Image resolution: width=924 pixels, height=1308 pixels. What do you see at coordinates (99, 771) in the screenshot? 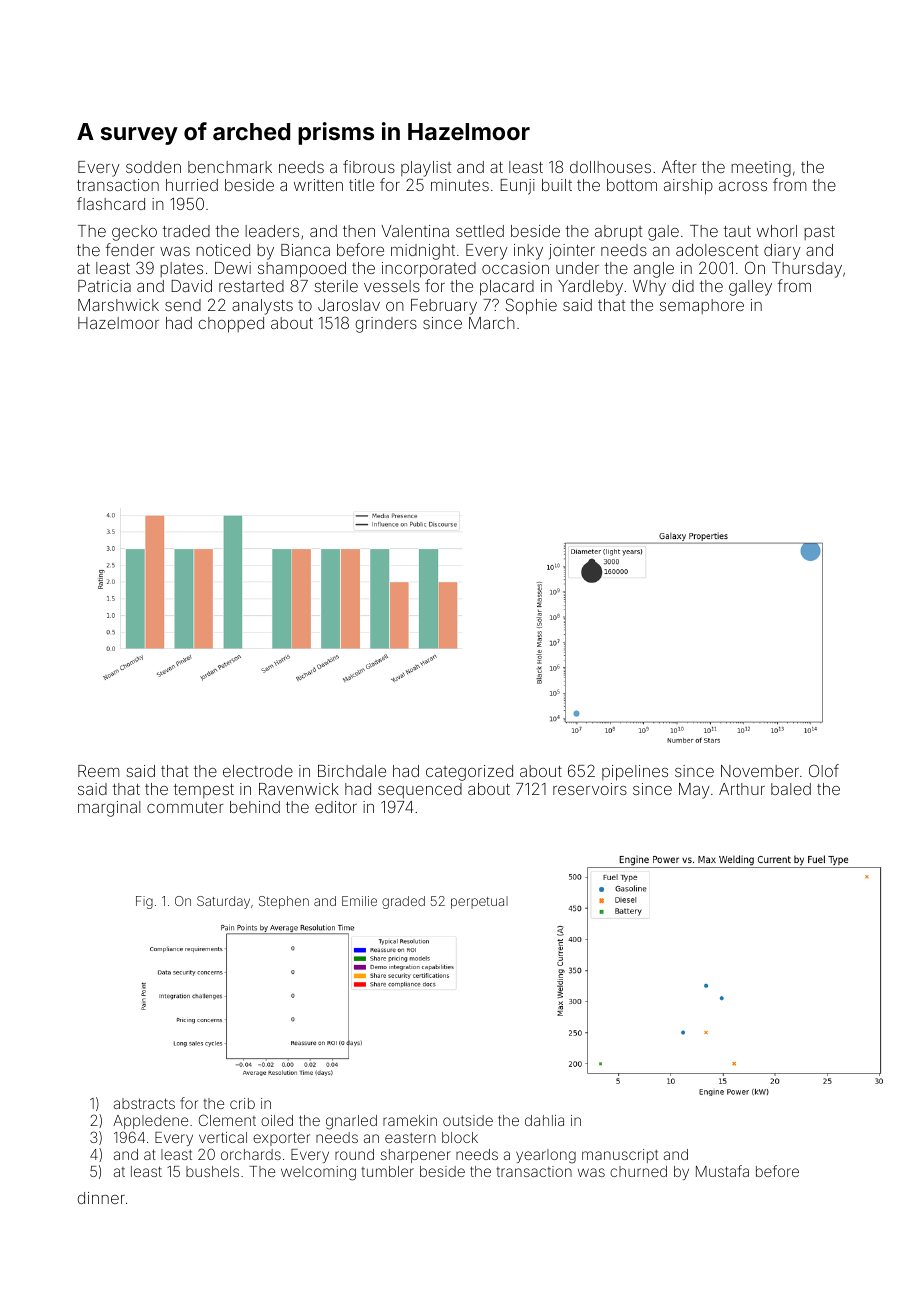
I see `Reem` at bounding box center [99, 771].
